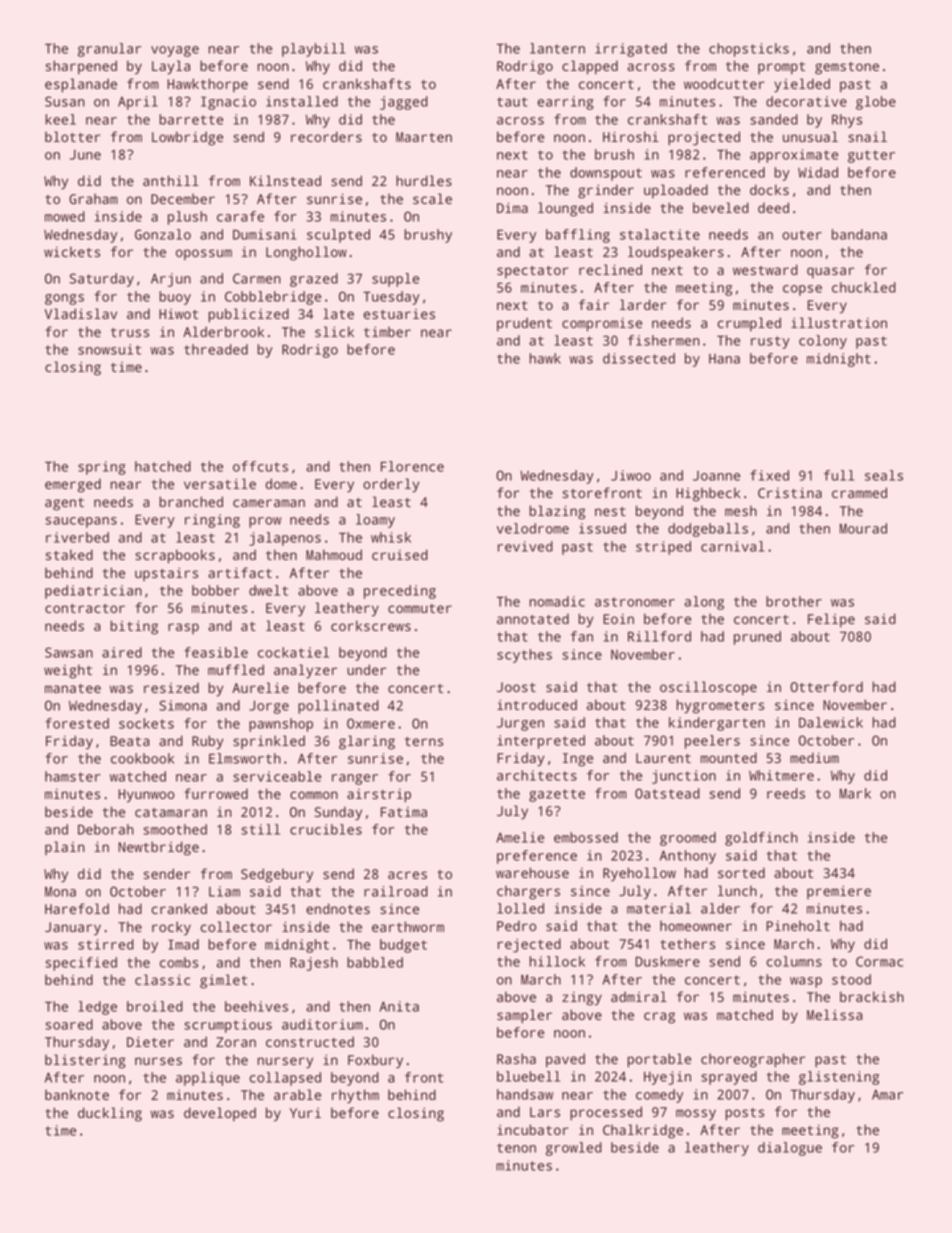  I want to click on Foxbury, so click(375, 1061).
